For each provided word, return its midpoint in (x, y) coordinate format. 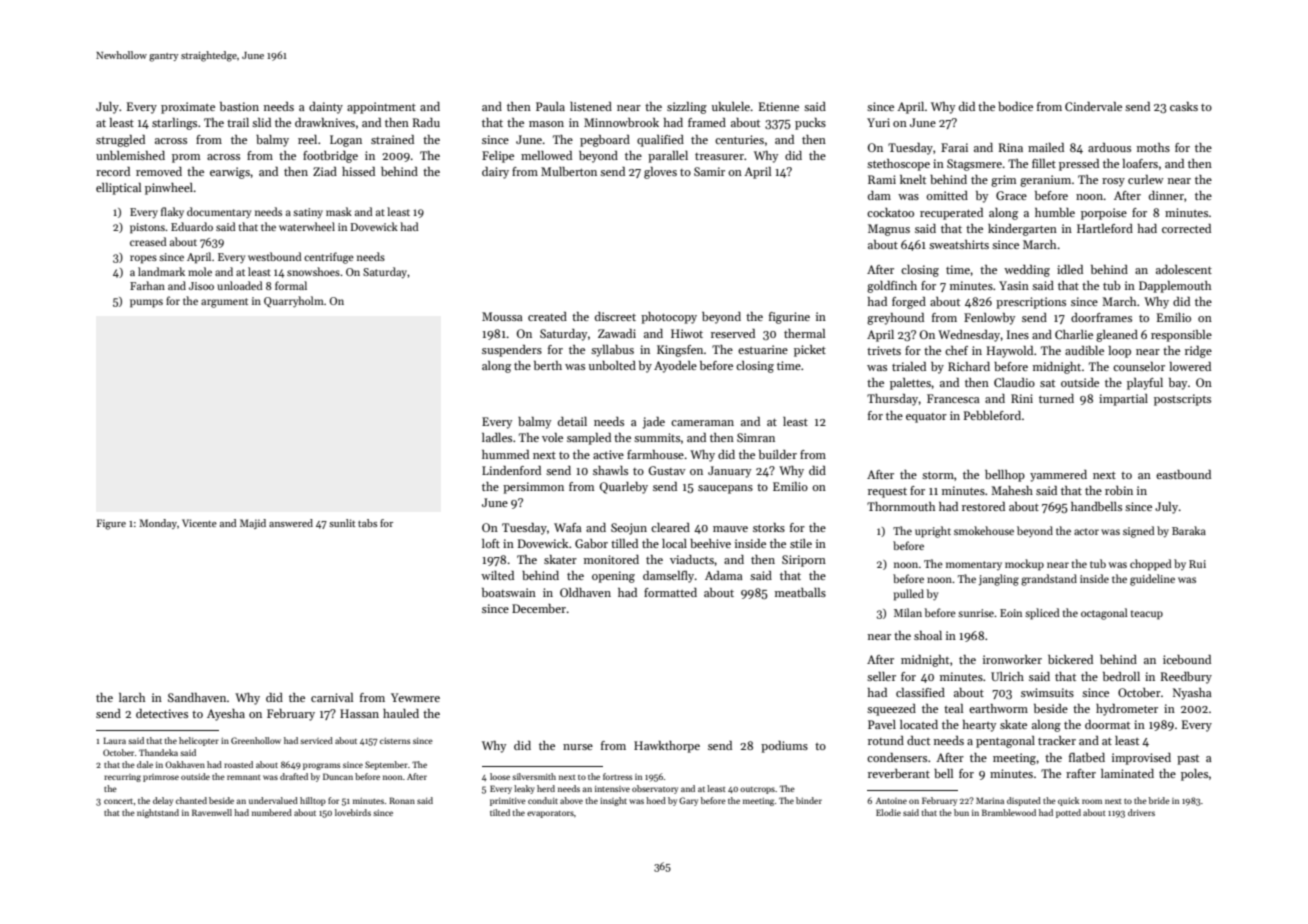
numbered (272, 812)
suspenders (512, 351)
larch (132, 697)
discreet (615, 316)
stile (801, 543)
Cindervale (1093, 106)
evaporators (550, 814)
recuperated (951, 214)
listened (591, 106)
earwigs (230, 173)
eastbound (1183, 474)
